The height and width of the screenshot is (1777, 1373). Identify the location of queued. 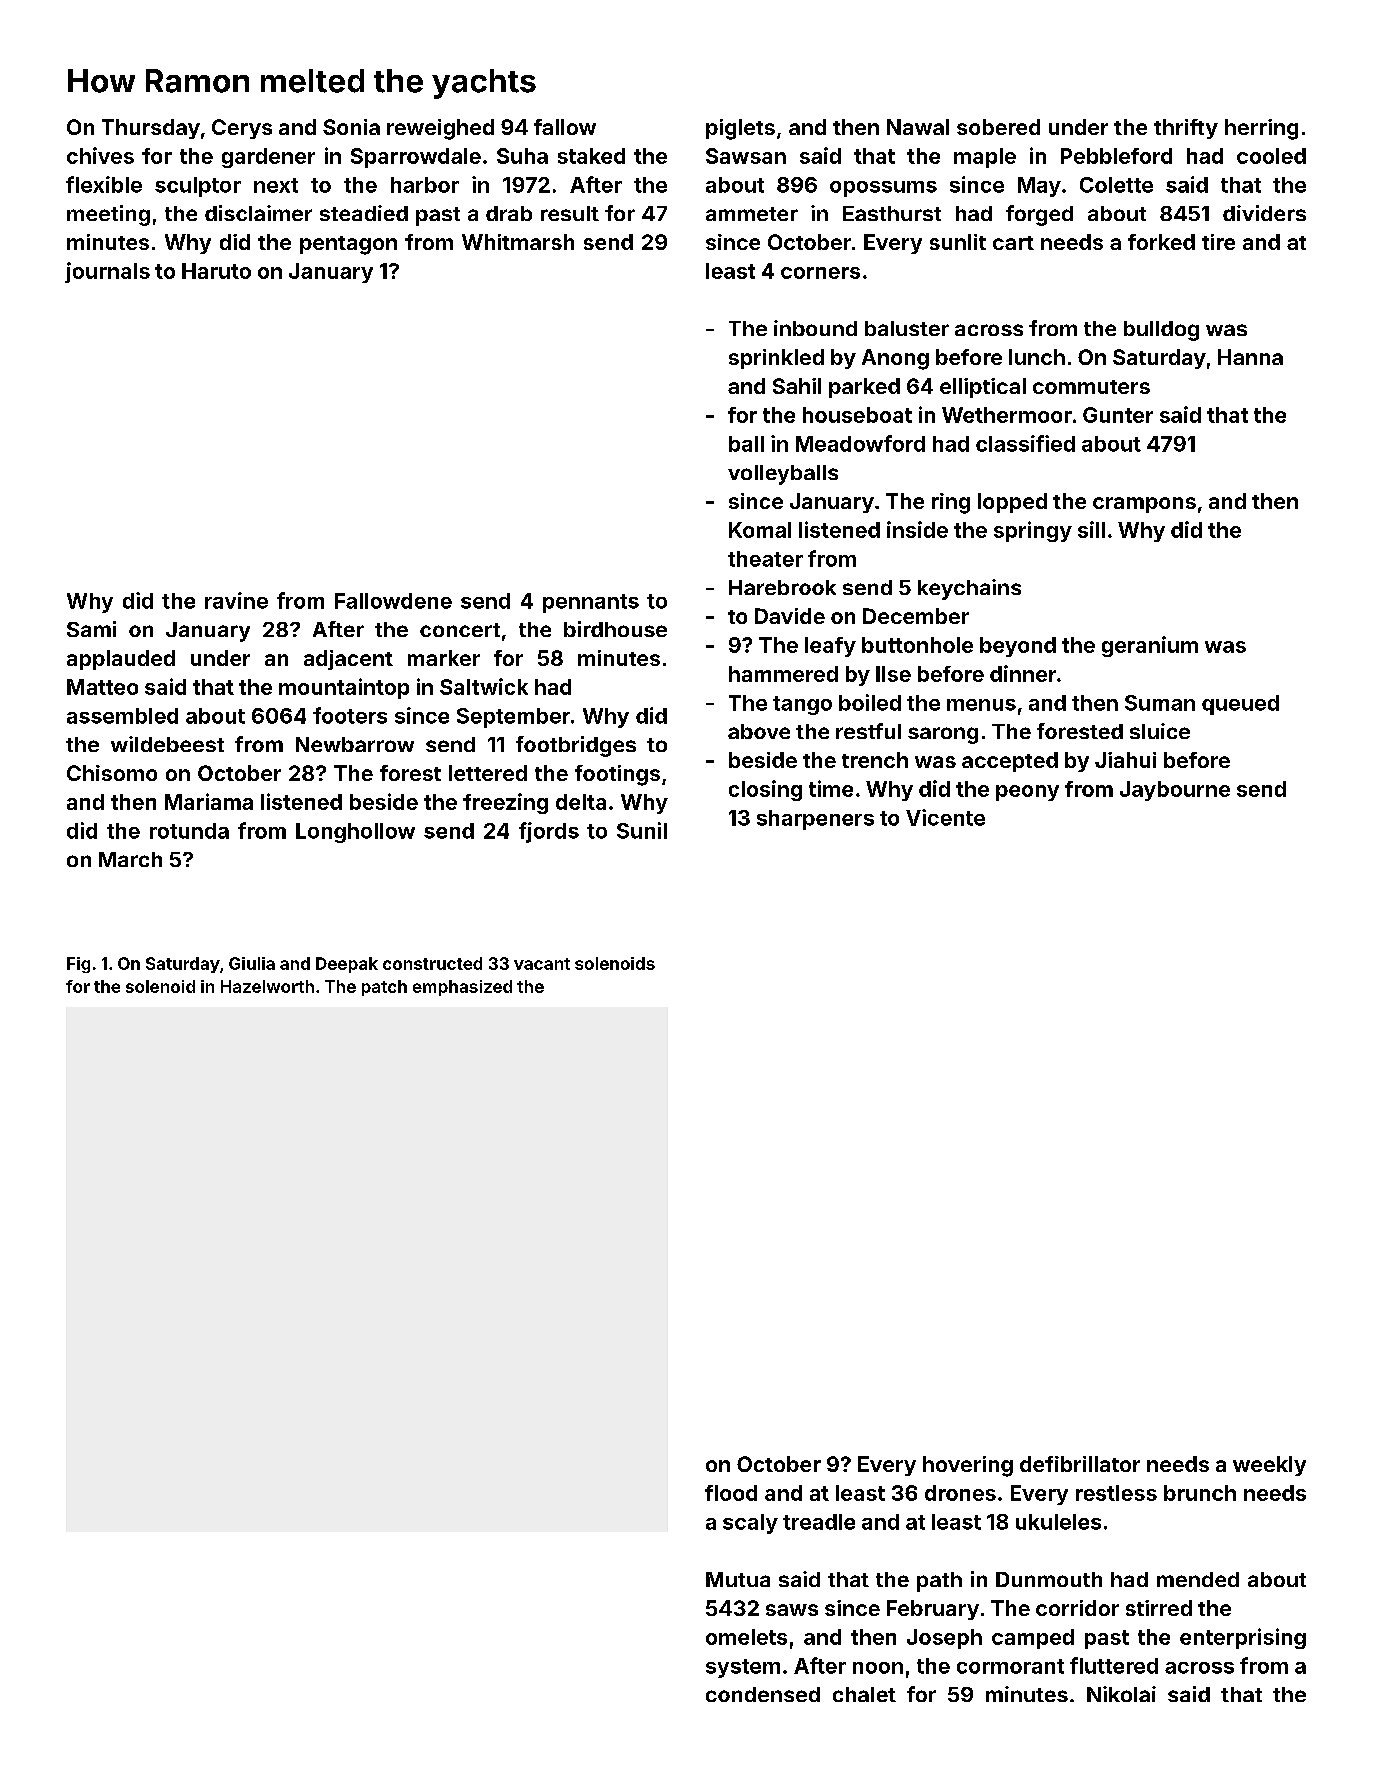
(1240, 705).
